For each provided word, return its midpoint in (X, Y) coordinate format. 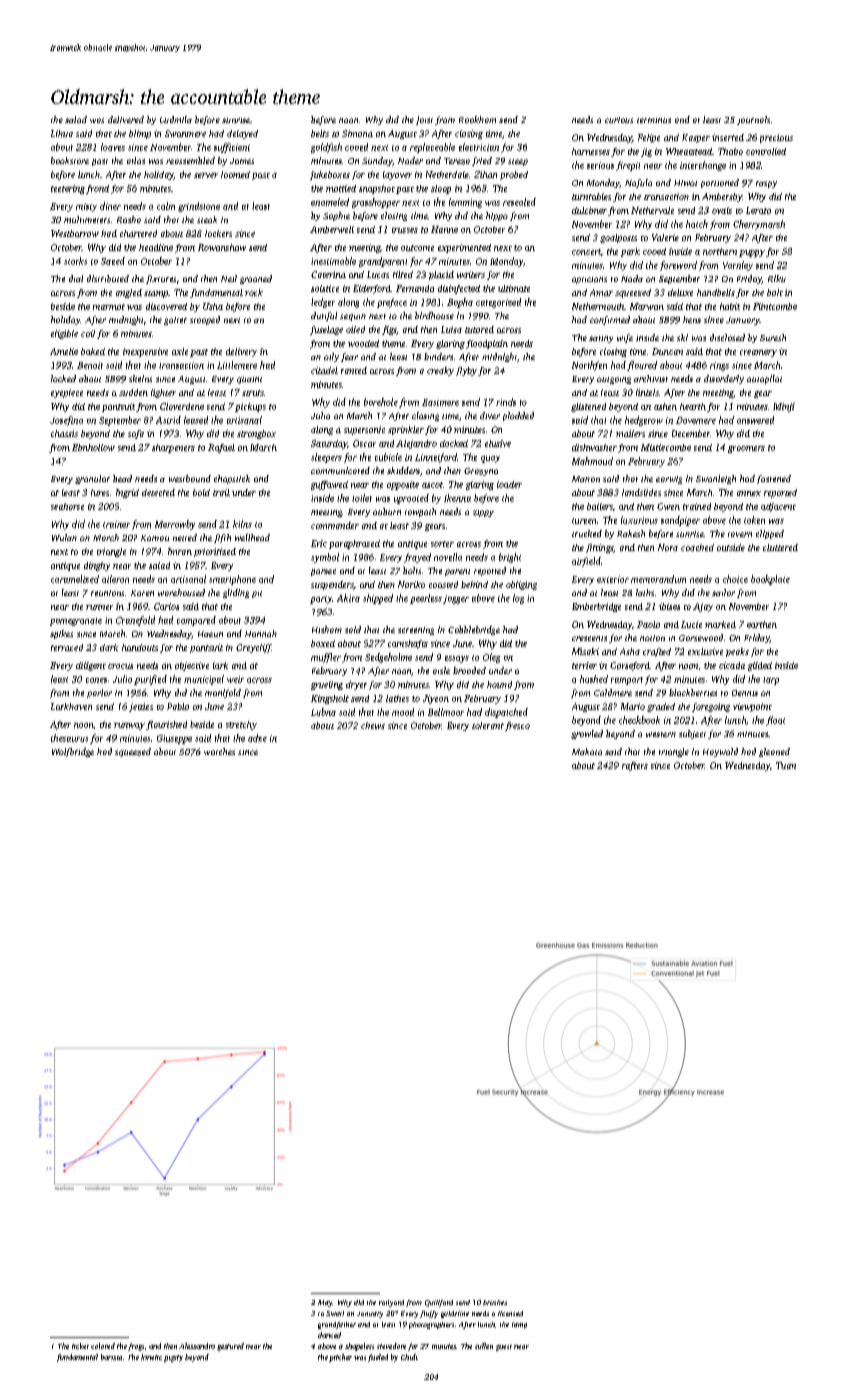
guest (504, 1348)
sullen (484, 1346)
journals (753, 120)
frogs (136, 1347)
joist (424, 120)
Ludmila (176, 119)
